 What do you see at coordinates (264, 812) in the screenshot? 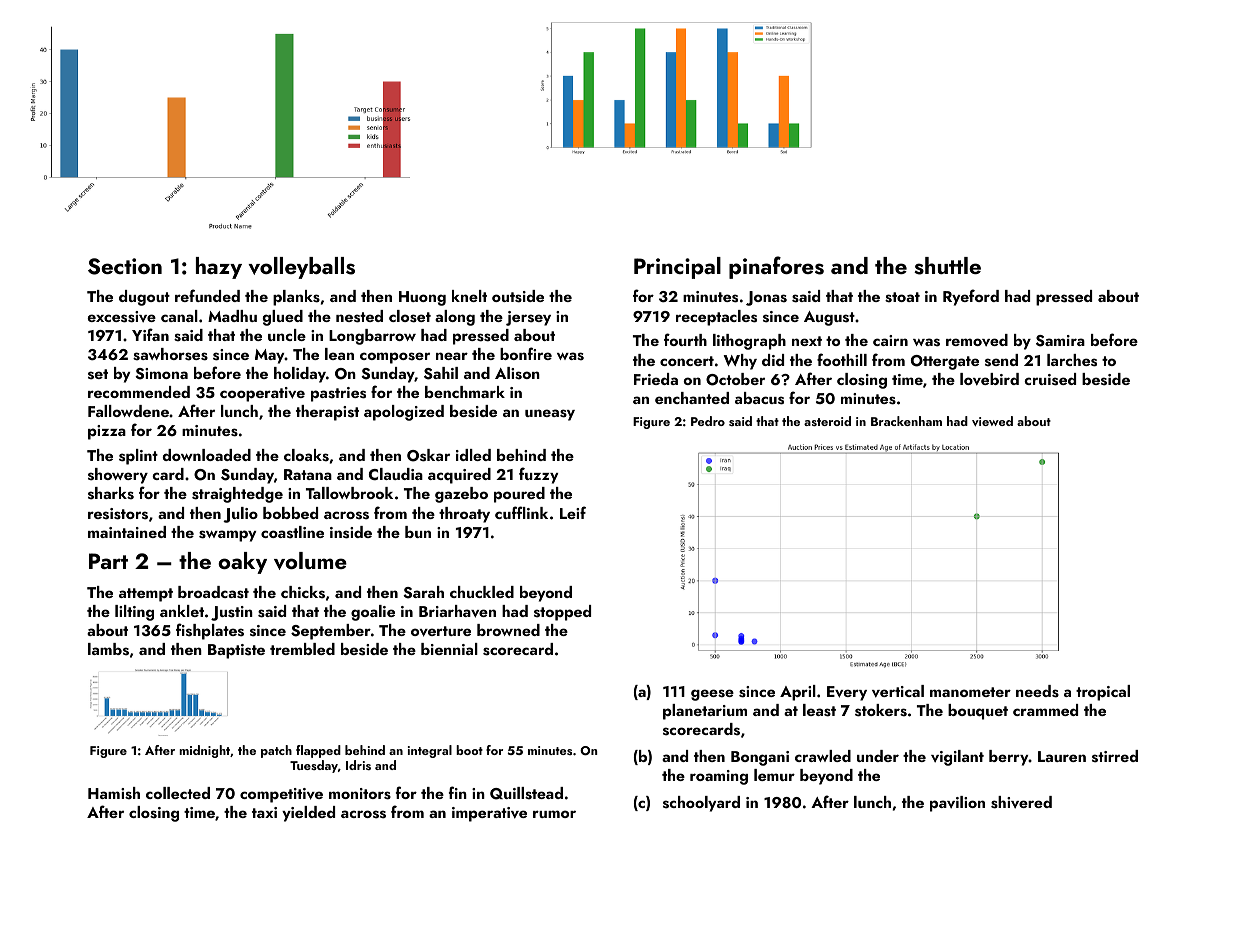
I see `taxi` at bounding box center [264, 812].
